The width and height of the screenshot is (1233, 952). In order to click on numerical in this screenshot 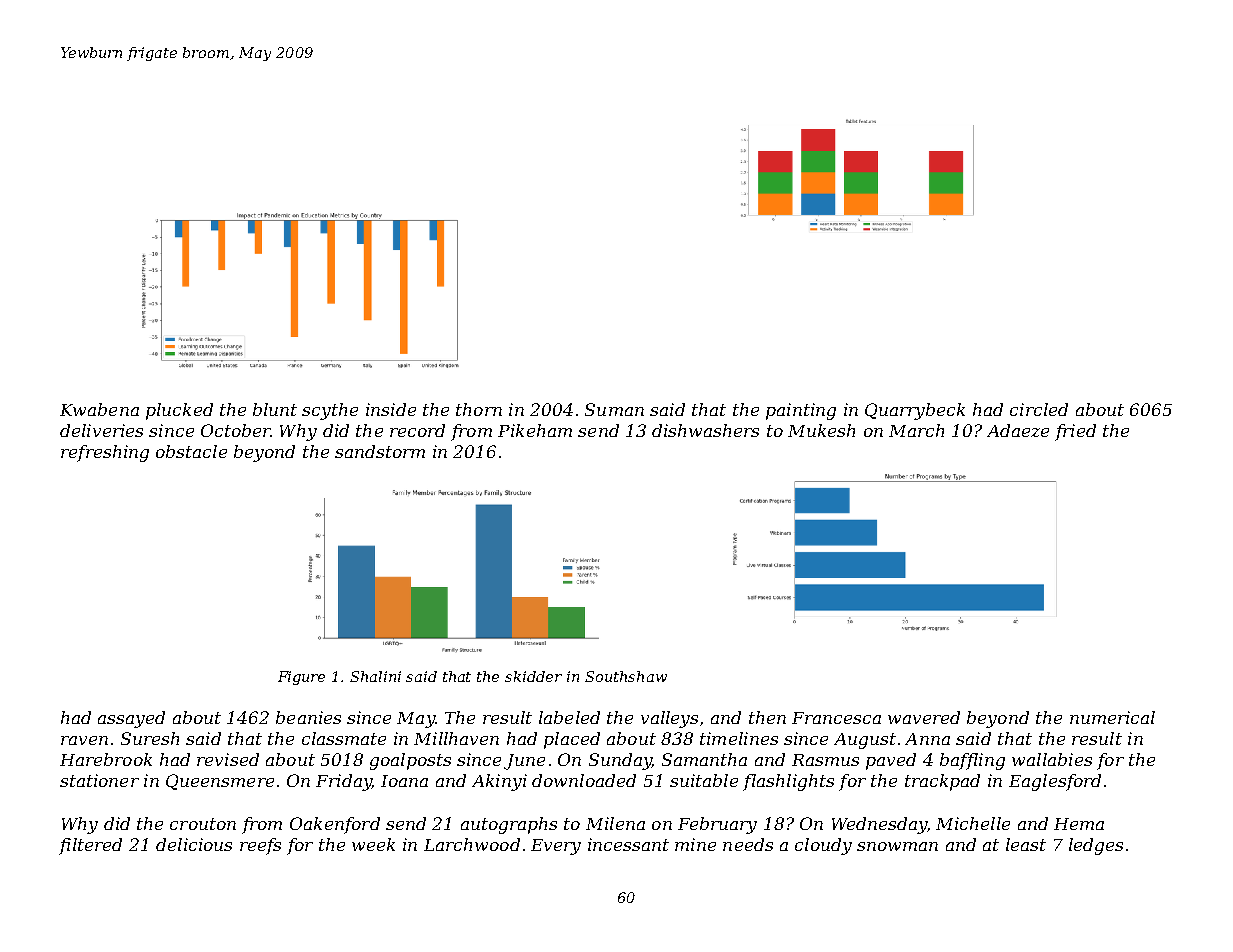, I will do `click(1112, 717)`.
